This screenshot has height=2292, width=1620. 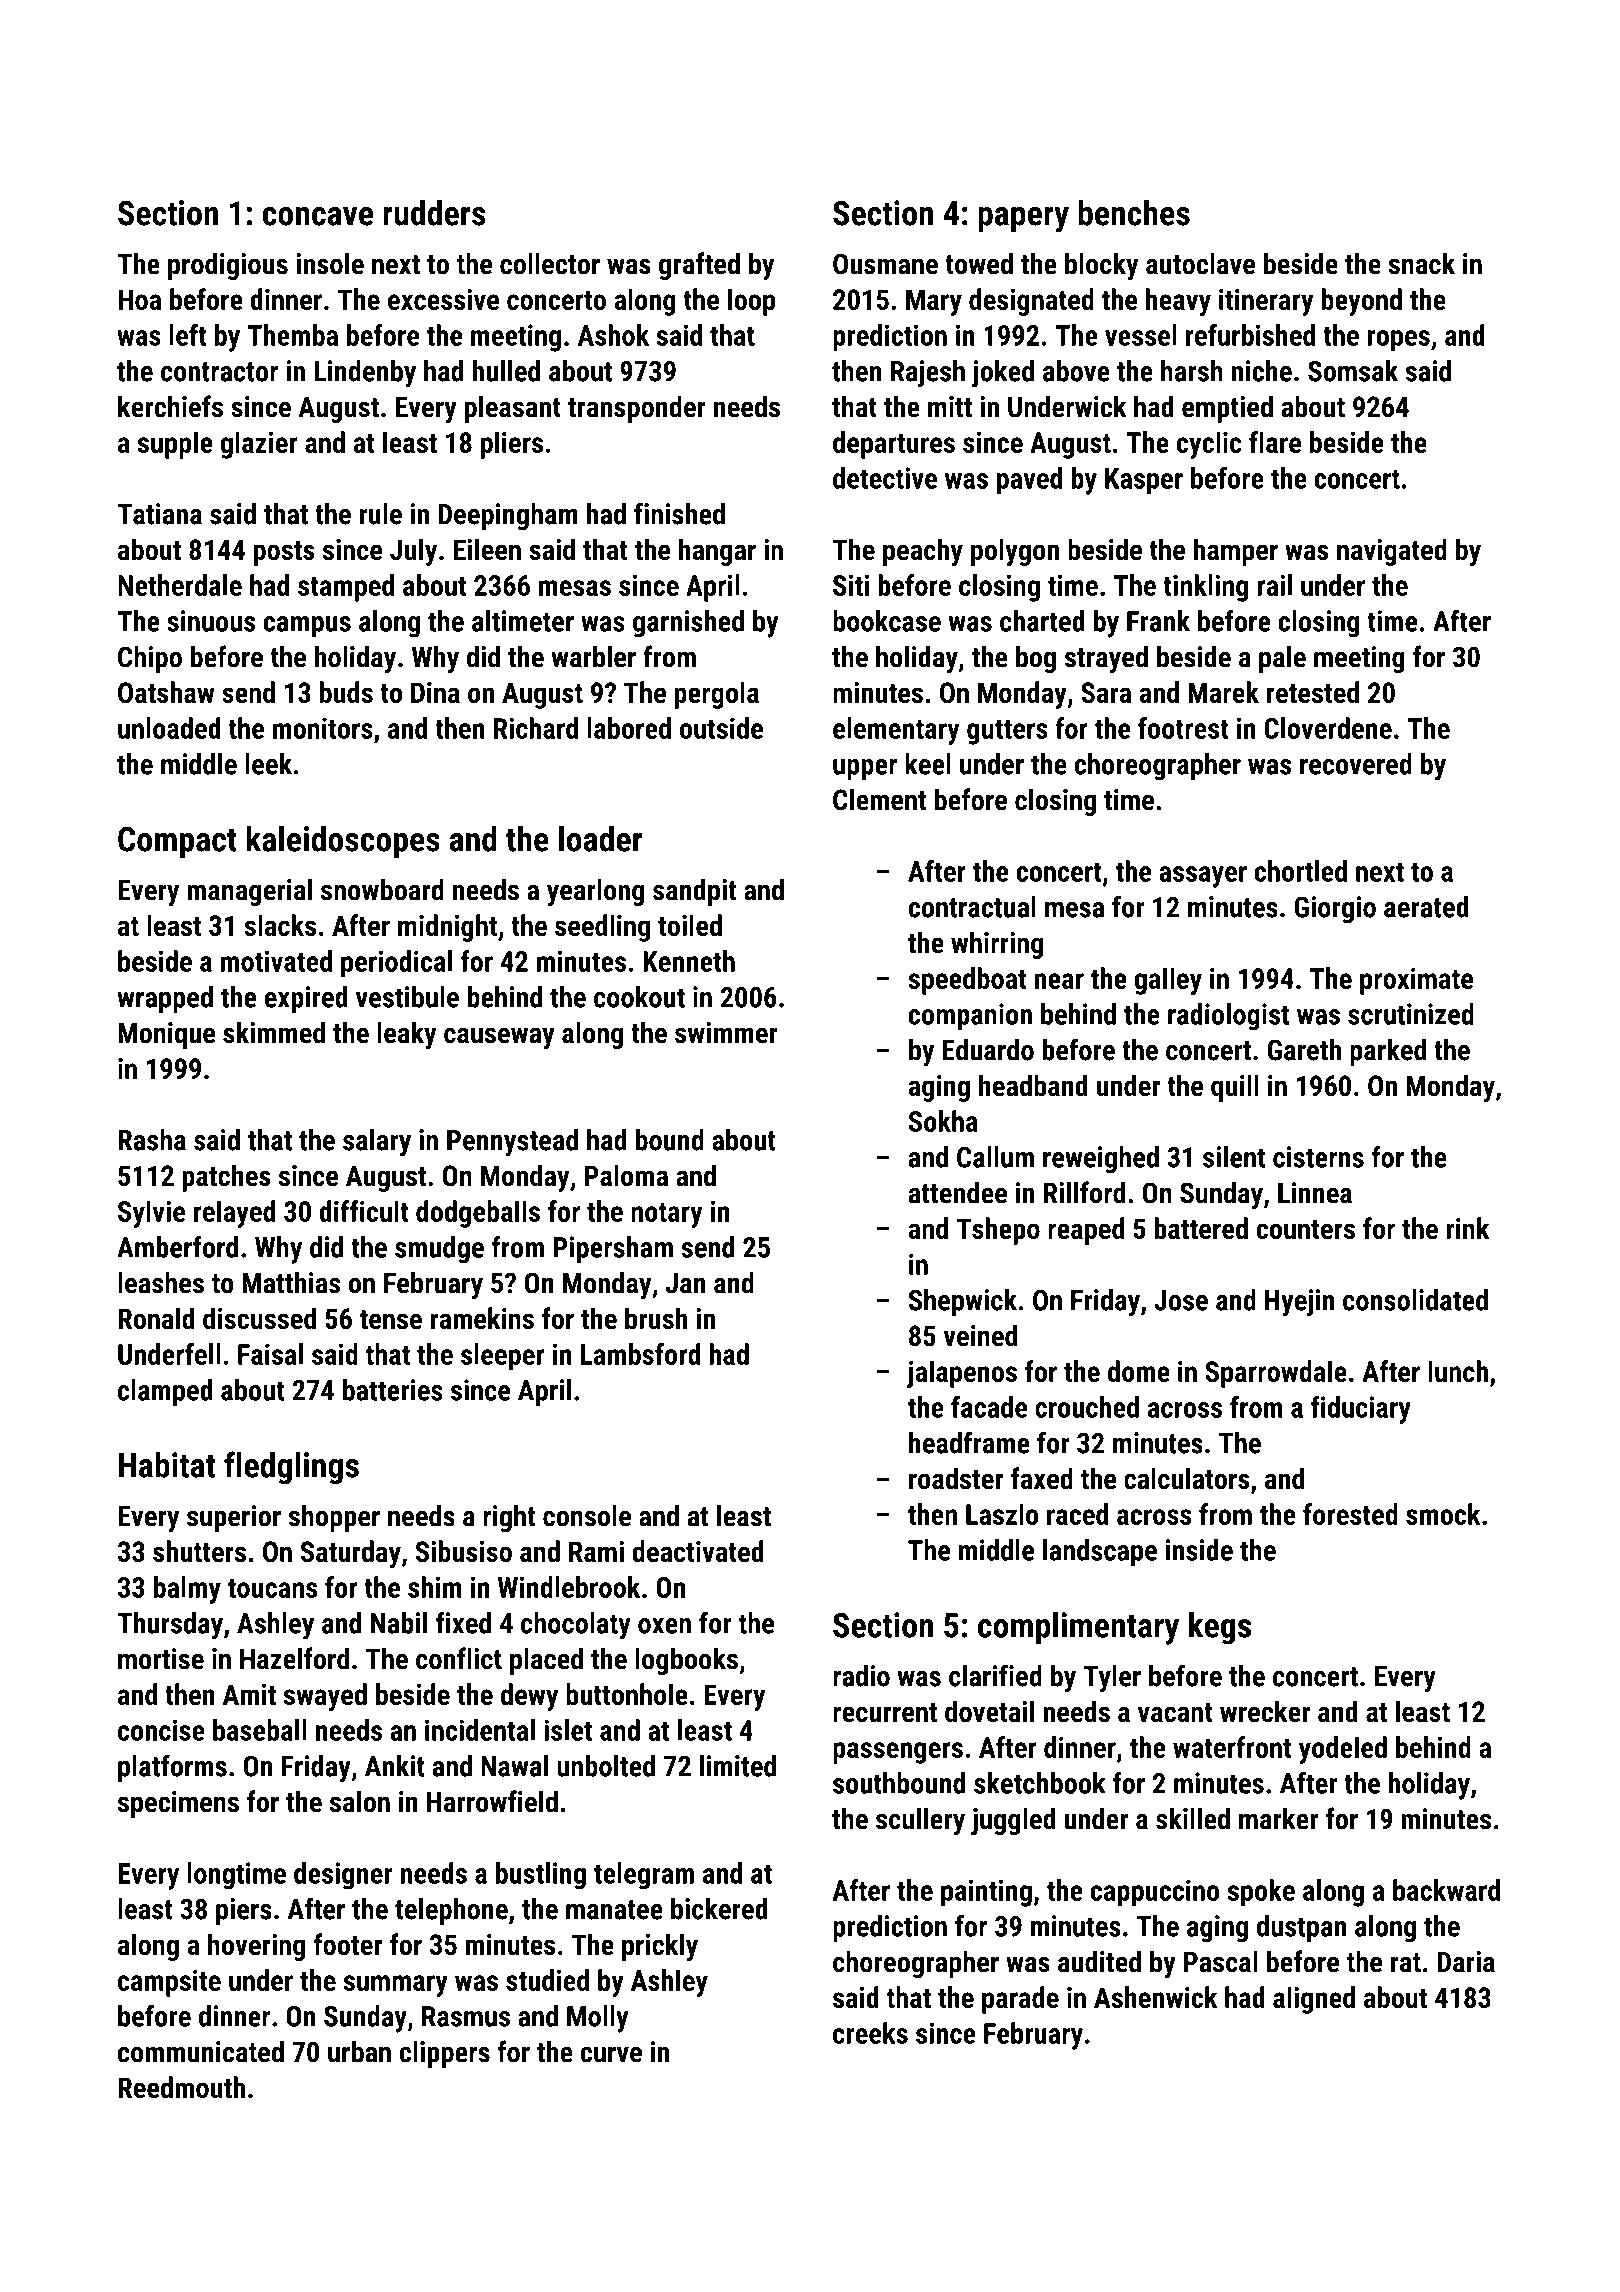 What do you see at coordinates (249, 1694) in the screenshot?
I see `Amit` at bounding box center [249, 1694].
